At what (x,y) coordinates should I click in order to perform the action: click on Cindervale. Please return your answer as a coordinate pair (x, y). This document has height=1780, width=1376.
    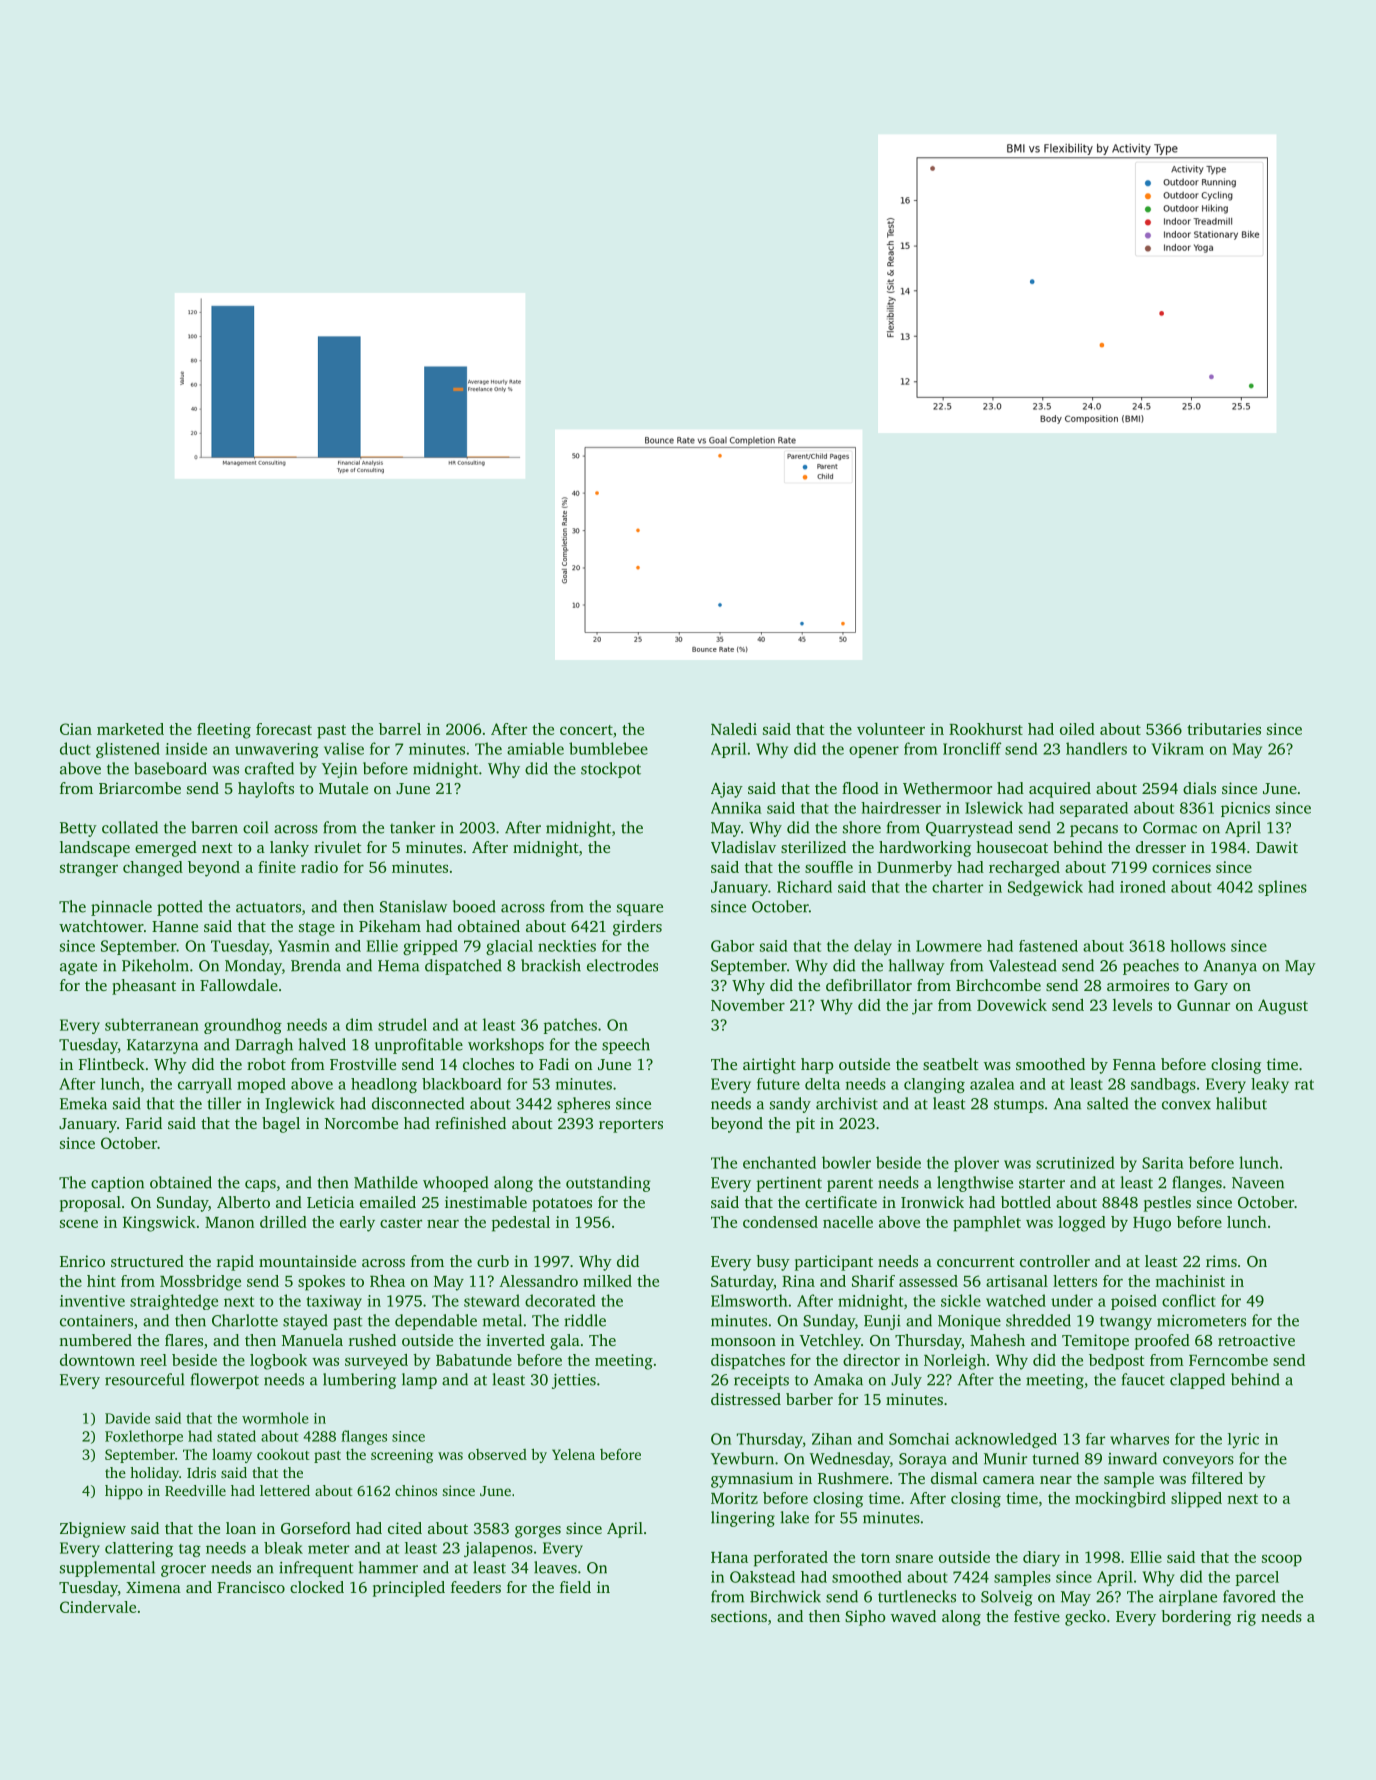
    Looking at the image, I should click on (98, 1607).
